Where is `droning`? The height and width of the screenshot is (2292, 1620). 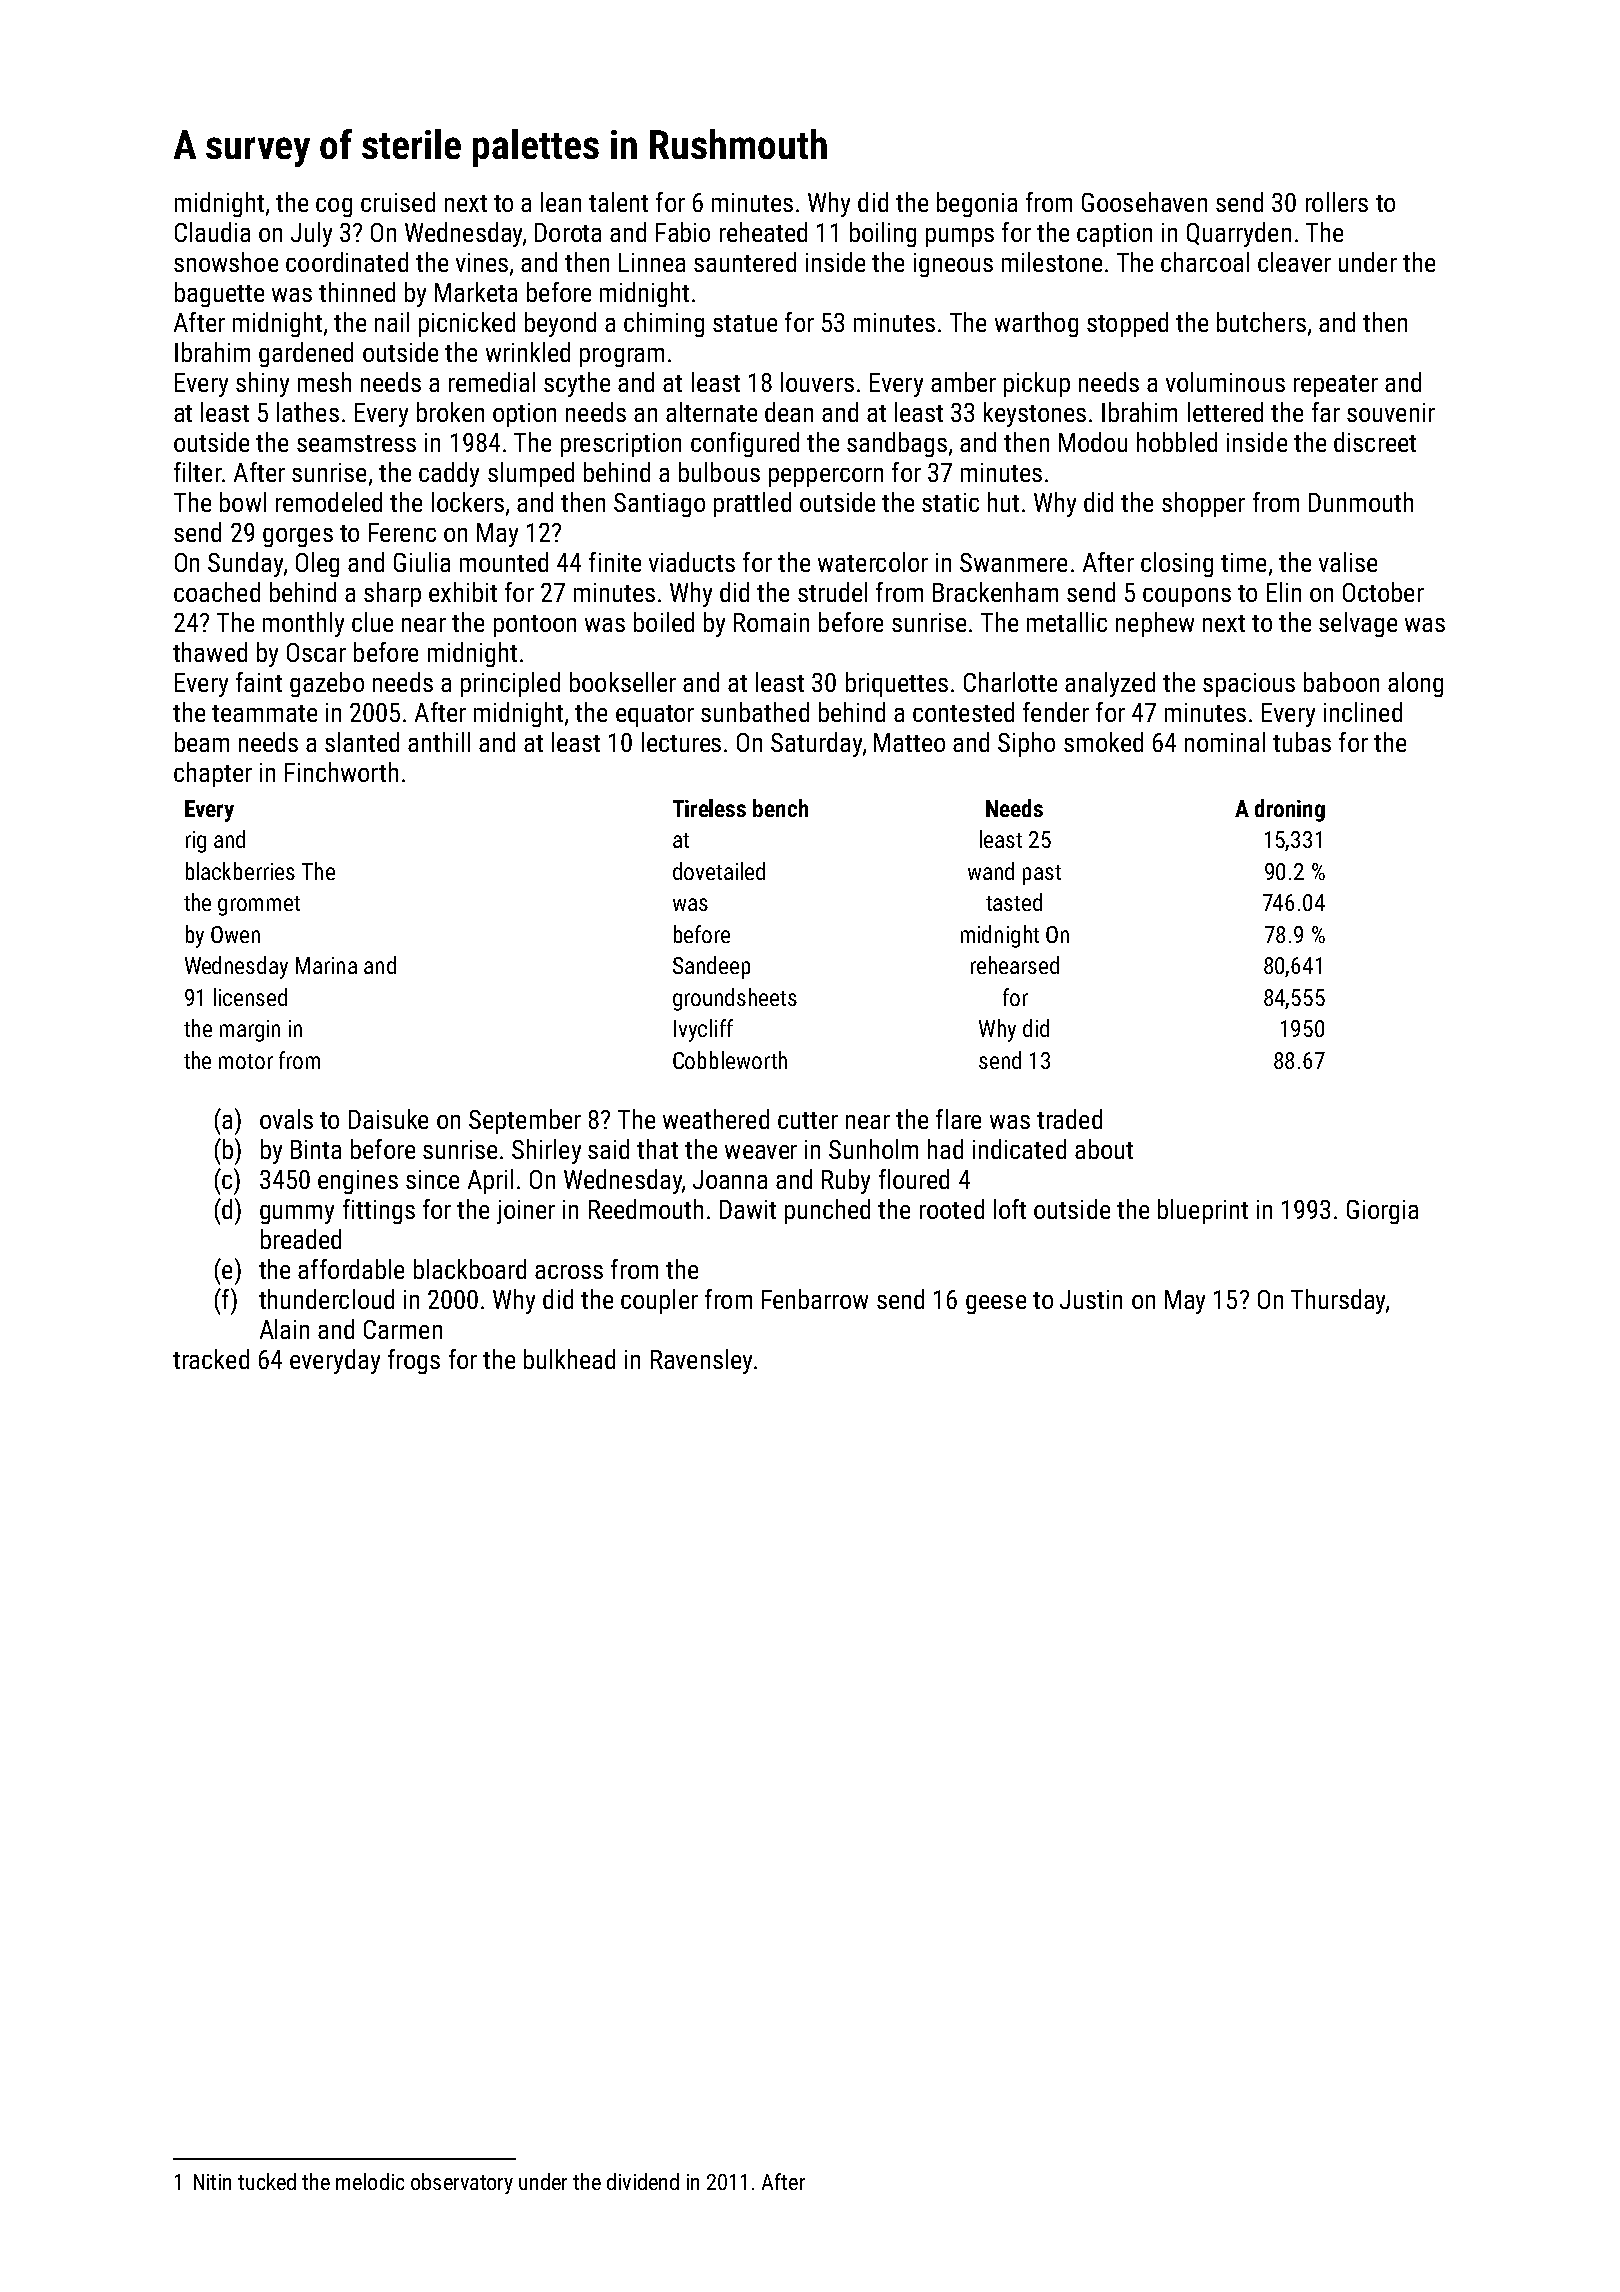 droning is located at coordinates (1290, 810).
